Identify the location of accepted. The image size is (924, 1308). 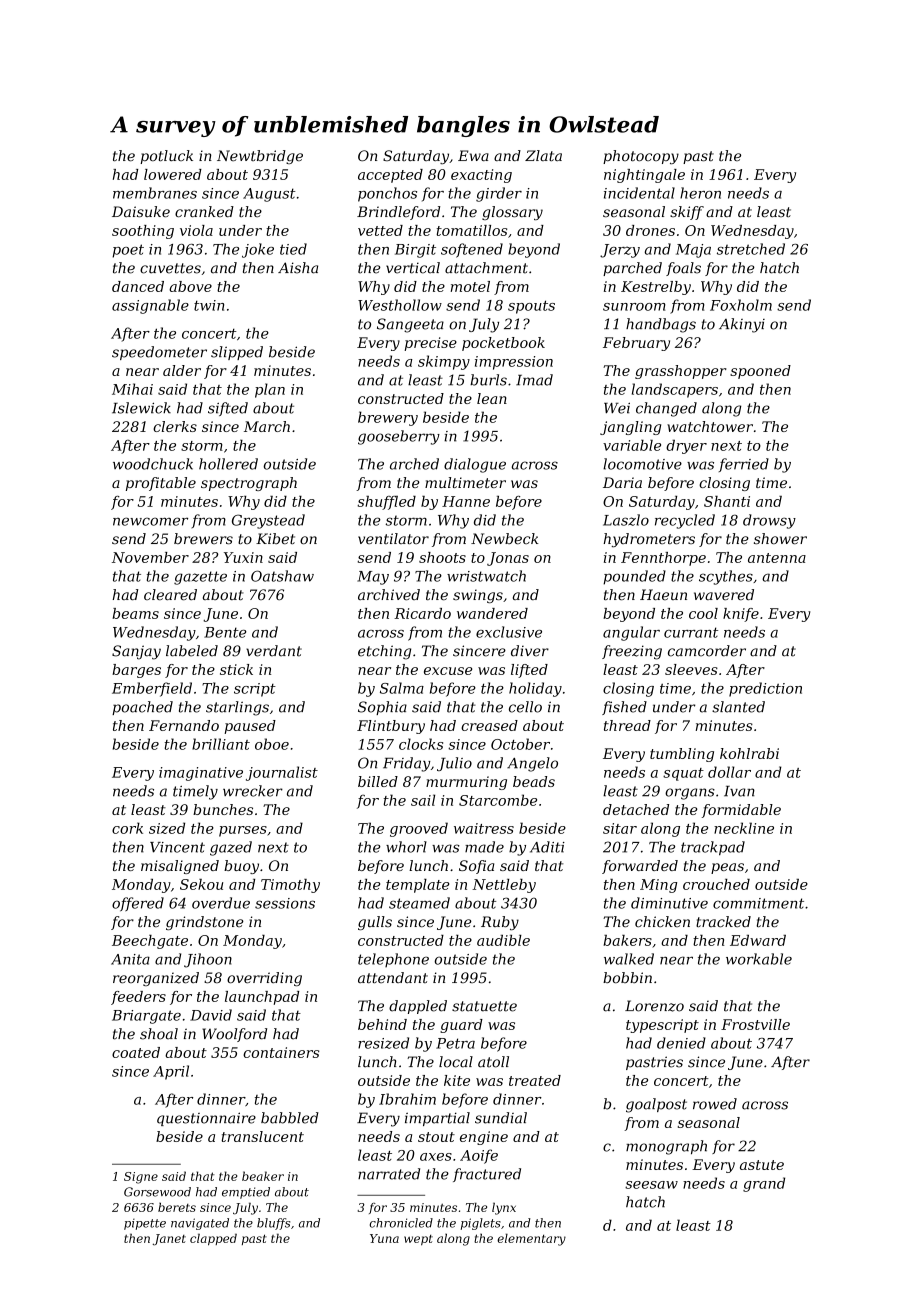
(390, 176).
